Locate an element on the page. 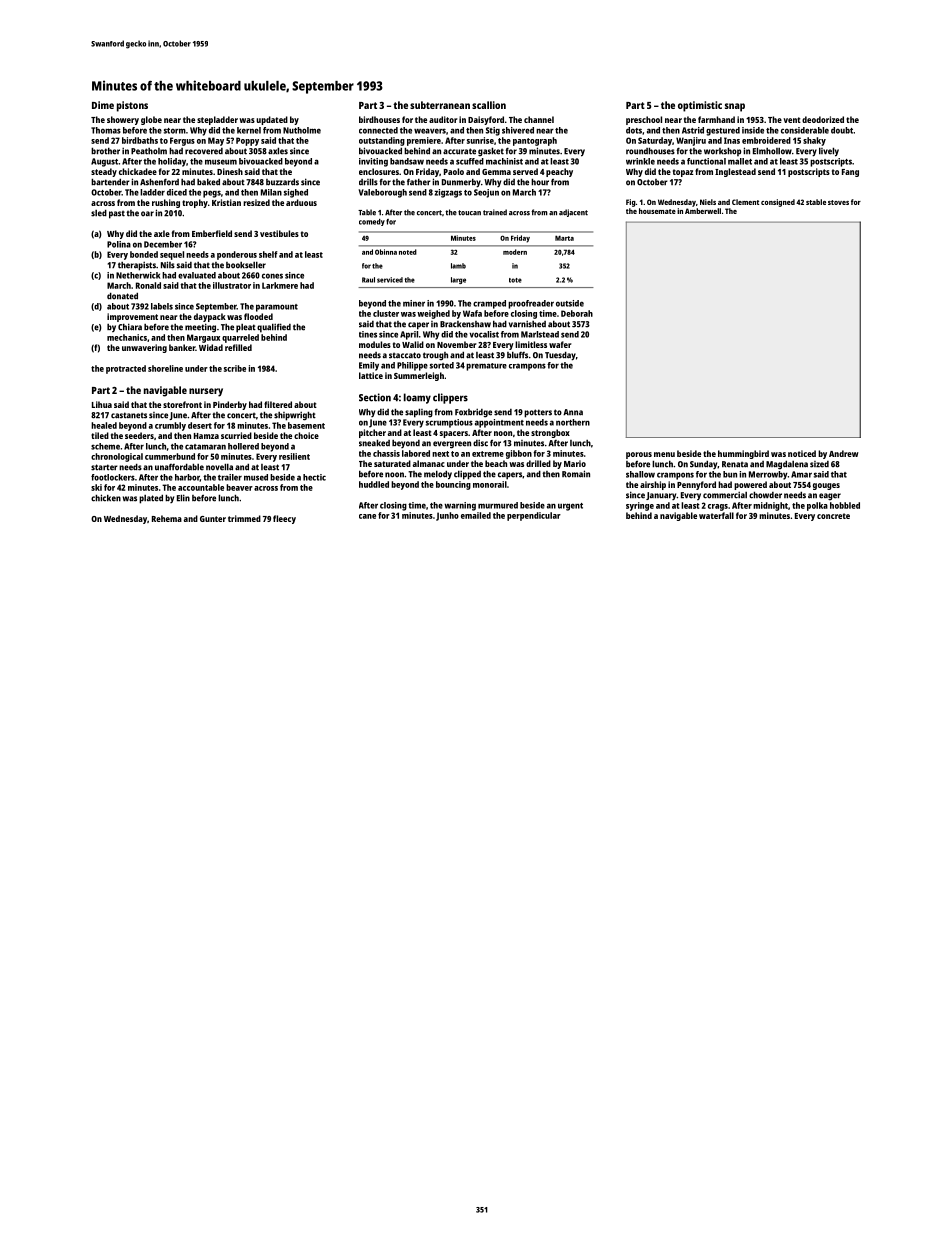  Rehema is located at coordinates (167, 518).
